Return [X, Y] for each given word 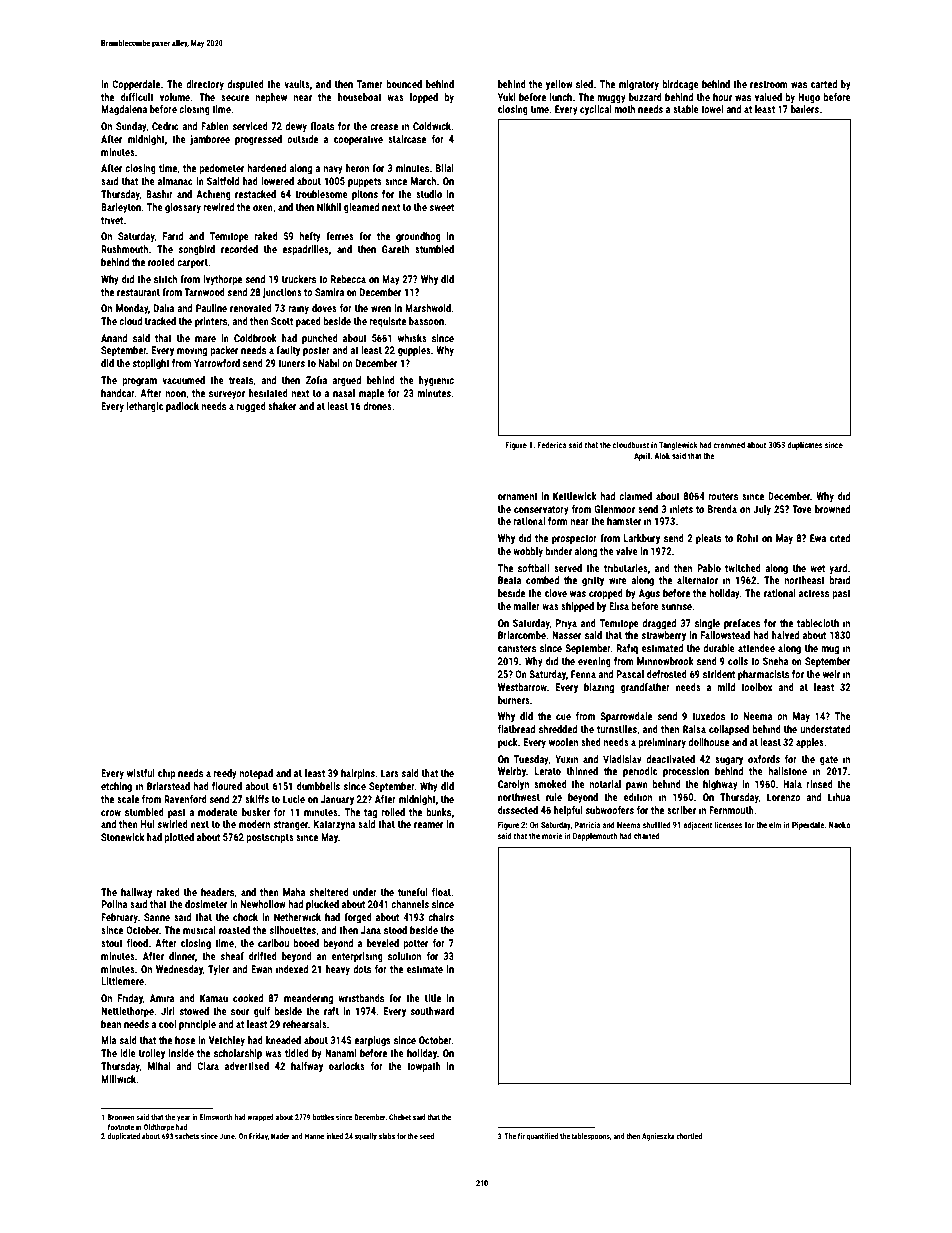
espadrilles [305, 250]
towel [712, 109]
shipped [577, 607]
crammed [729, 444]
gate [829, 760]
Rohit [748, 538]
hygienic [436, 381]
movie [552, 836]
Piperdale [808, 825]
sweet [441, 207]
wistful [141, 773]
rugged [251, 407]
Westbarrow [522, 687]
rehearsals [305, 1024]
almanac [175, 181]
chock [245, 917]
